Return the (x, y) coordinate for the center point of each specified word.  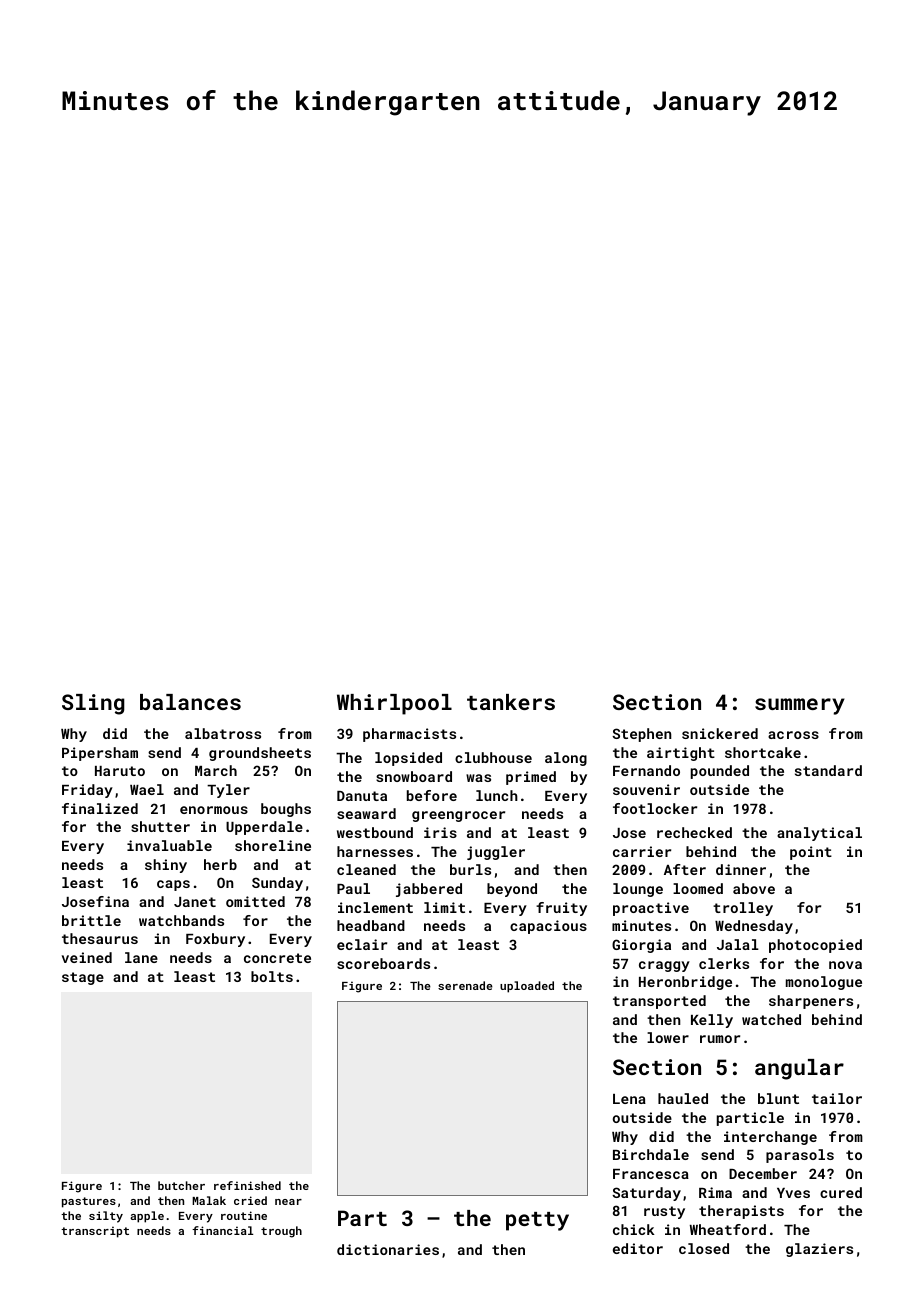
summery (800, 706)
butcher (181, 1185)
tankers (511, 702)
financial (222, 1230)
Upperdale (264, 828)
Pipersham (100, 754)
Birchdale (651, 1154)
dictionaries (388, 1249)
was (478, 778)
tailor (837, 1098)
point (811, 853)
